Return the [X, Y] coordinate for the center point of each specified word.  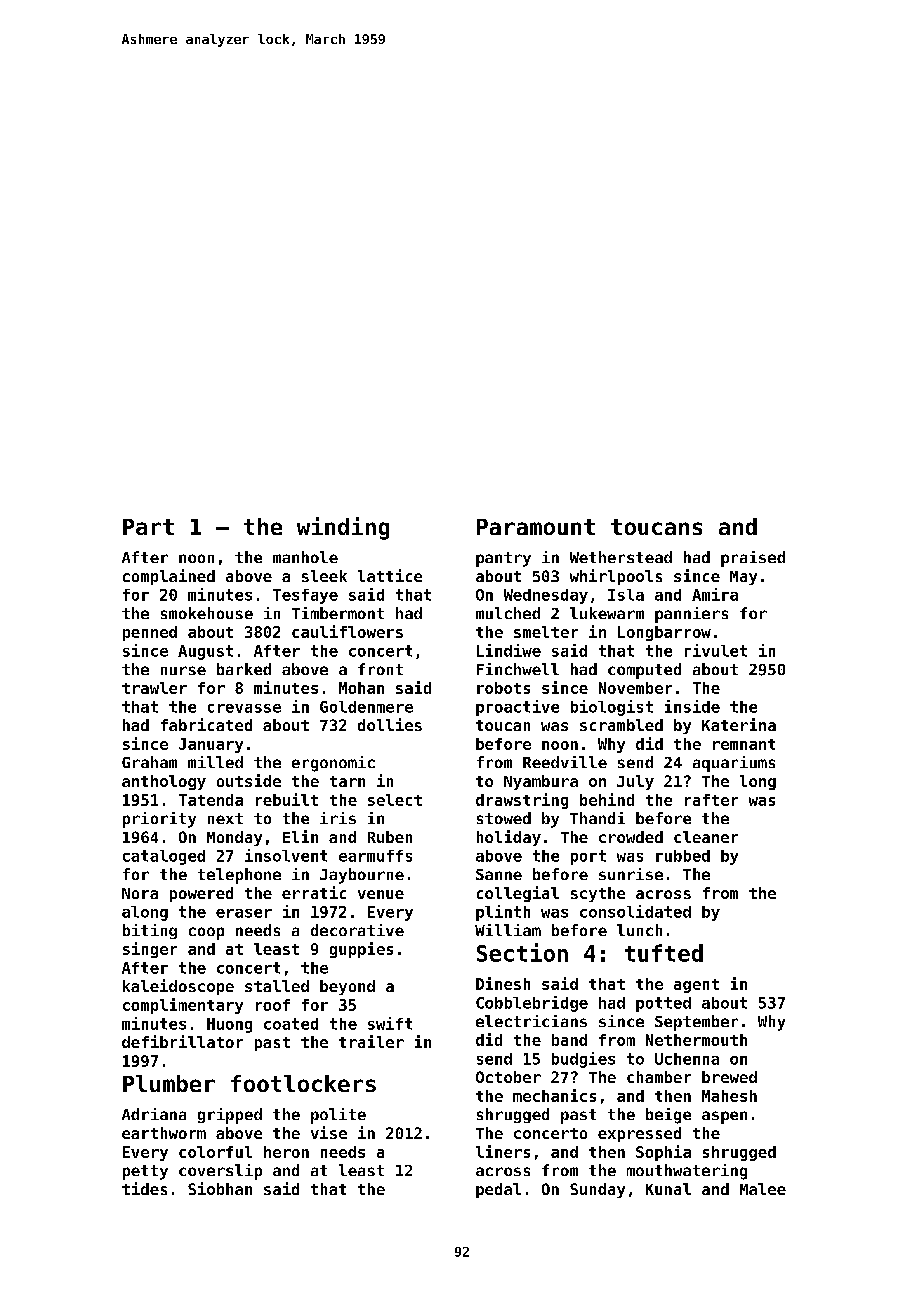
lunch [639, 930]
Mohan [361, 688]
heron [286, 1152]
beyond [347, 987]
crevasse [244, 708]
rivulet [716, 650]
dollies [390, 724]
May [743, 578]
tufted [664, 953]
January [211, 745]
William [508, 930]
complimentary [183, 1006]
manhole [305, 557]
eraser [244, 913]
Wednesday [546, 596]
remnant [744, 744]
